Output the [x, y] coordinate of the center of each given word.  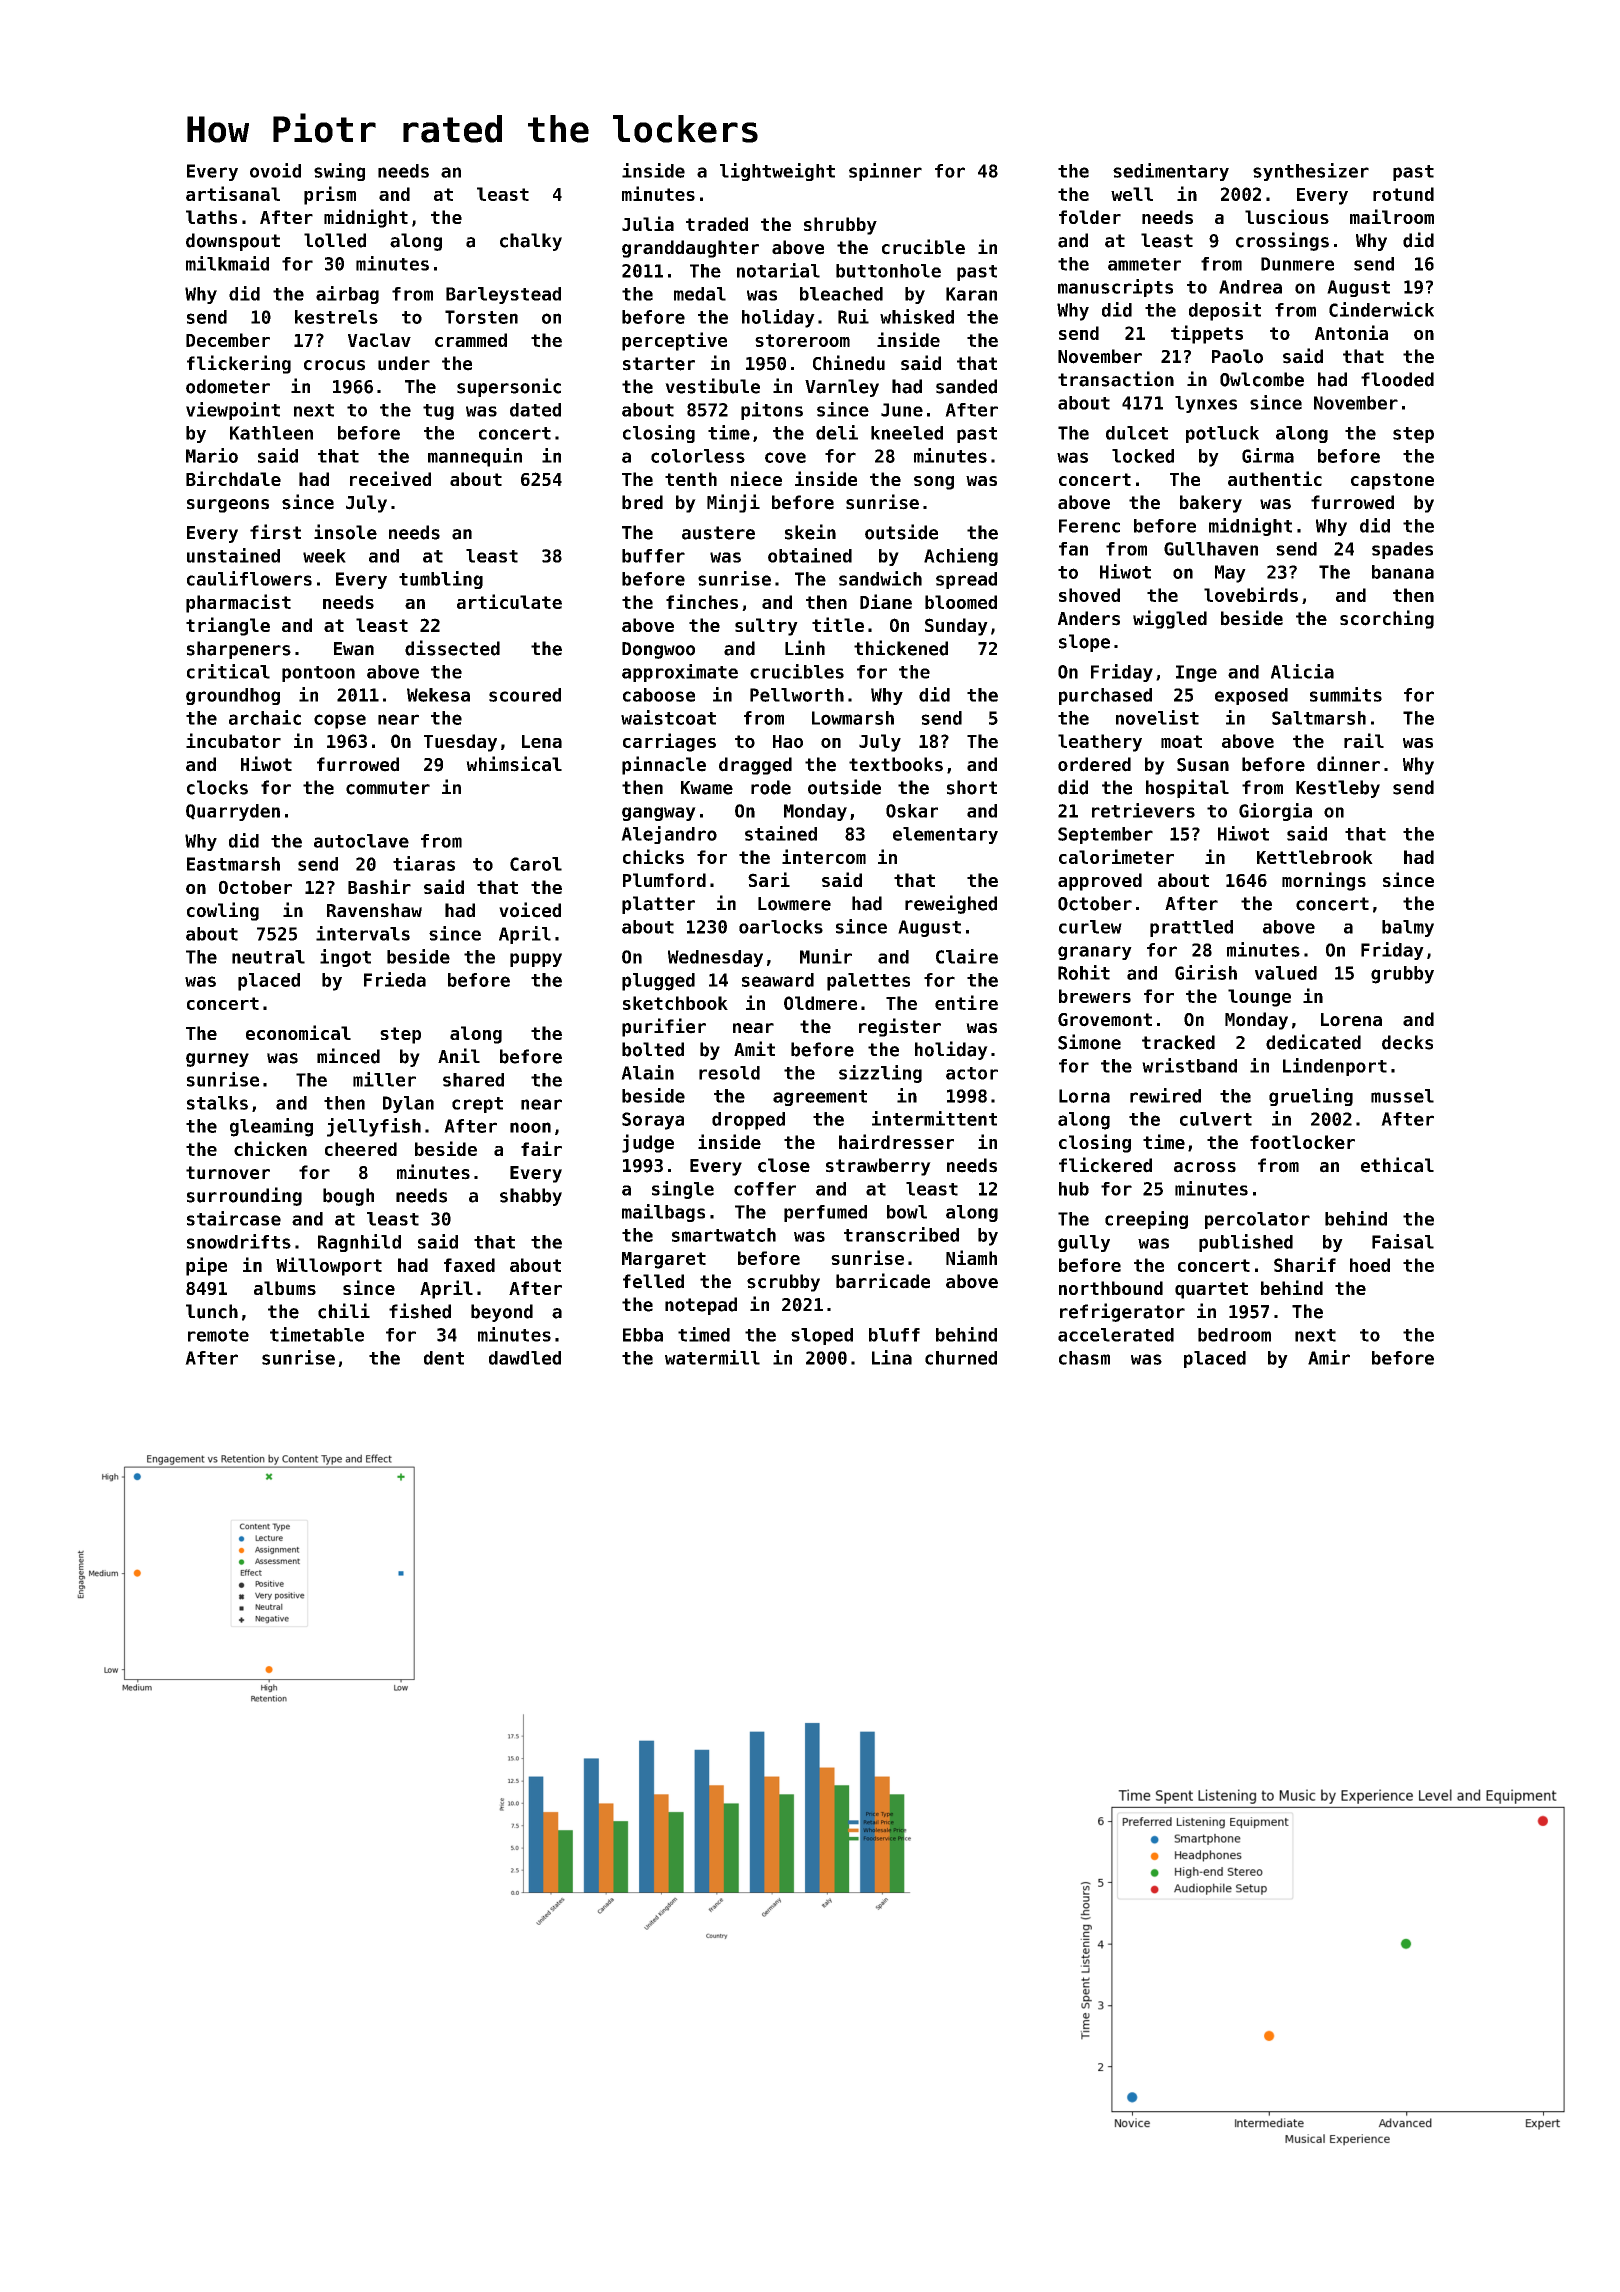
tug [438, 412]
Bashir [379, 886]
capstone [1392, 481]
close [784, 1165]
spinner [885, 172]
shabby [531, 1197]
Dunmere [1297, 264]
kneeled [907, 433]
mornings [1324, 881]
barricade [883, 1281]
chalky [531, 242]
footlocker [1302, 1142]
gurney [217, 1060]
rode [771, 787]
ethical [1397, 1165]
